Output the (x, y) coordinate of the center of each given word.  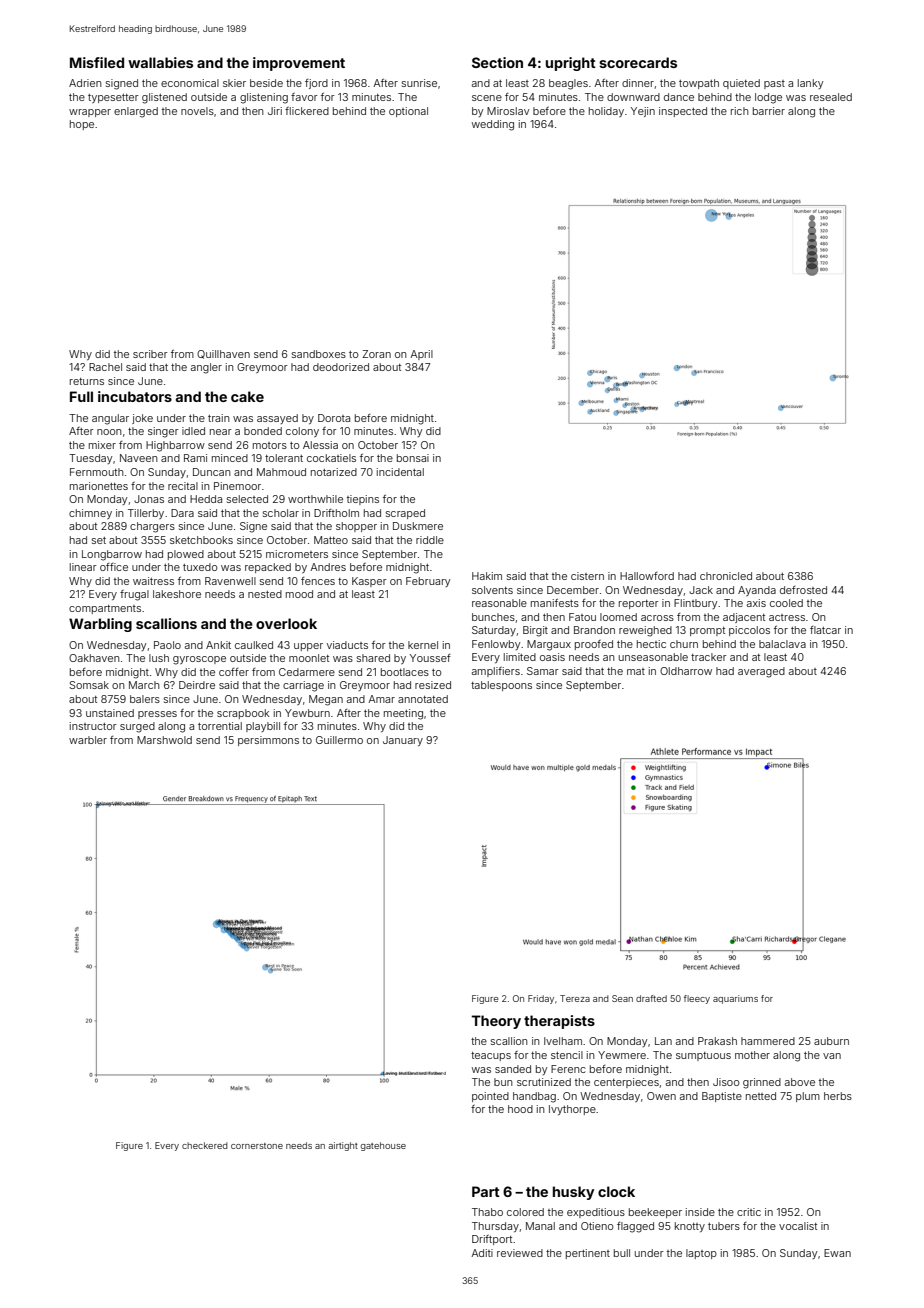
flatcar (825, 630)
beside (266, 83)
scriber (150, 354)
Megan (326, 700)
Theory (496, 1022)
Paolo (167, 645)
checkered (205, 1145)
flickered (307, 111)
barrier (769, 111)
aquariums (735, 999)
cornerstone (257, 1146)
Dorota (334, 418)
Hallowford (647, 576)
